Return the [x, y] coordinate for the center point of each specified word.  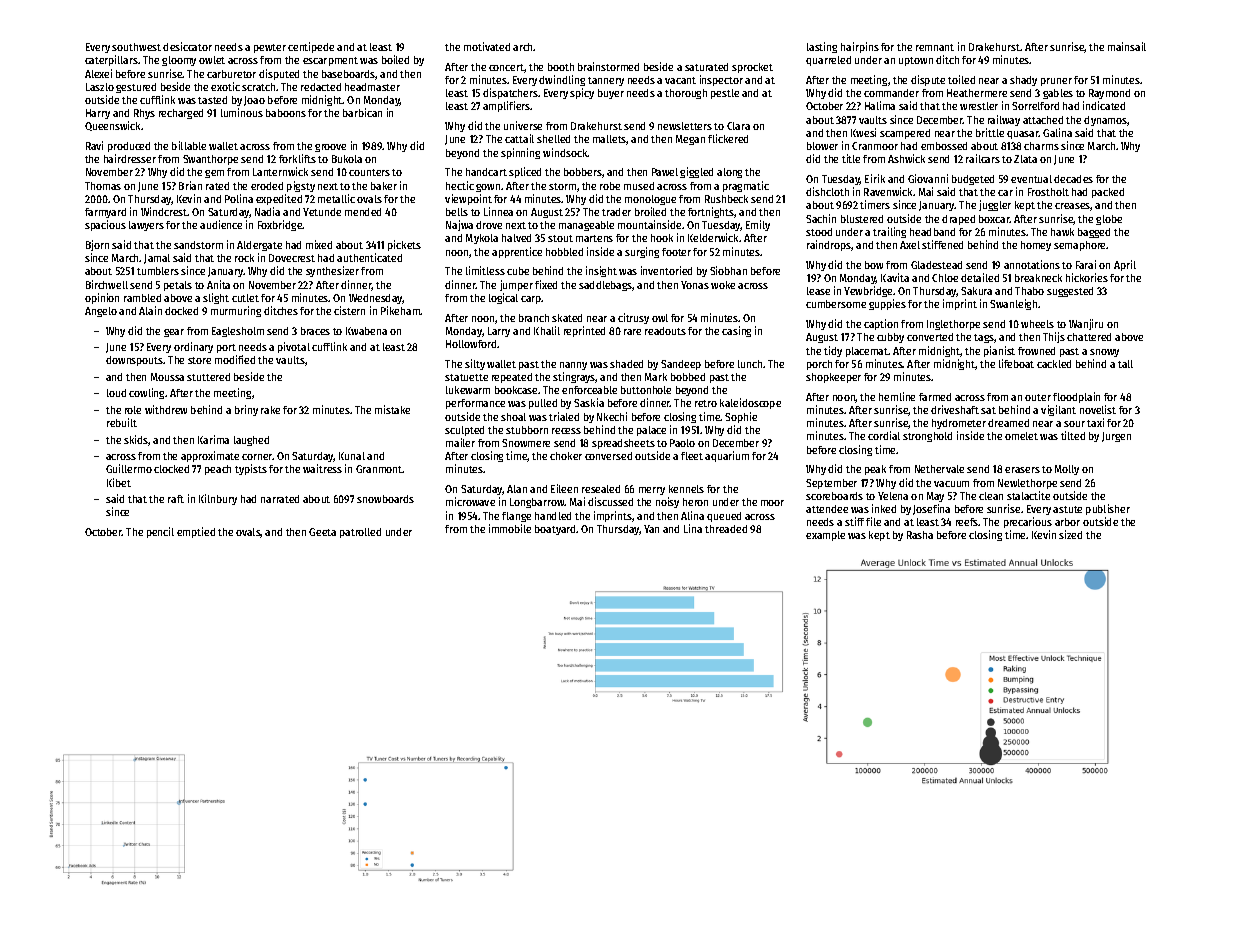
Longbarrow [537, 503]
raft [176, 499]
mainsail [1127, 46]
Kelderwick [713, 237]
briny [246, 410]
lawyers [146, 226]
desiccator [187, 46]
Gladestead [936, 265]
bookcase [516, 390]
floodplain [1076, 397]
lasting [822, 47]
